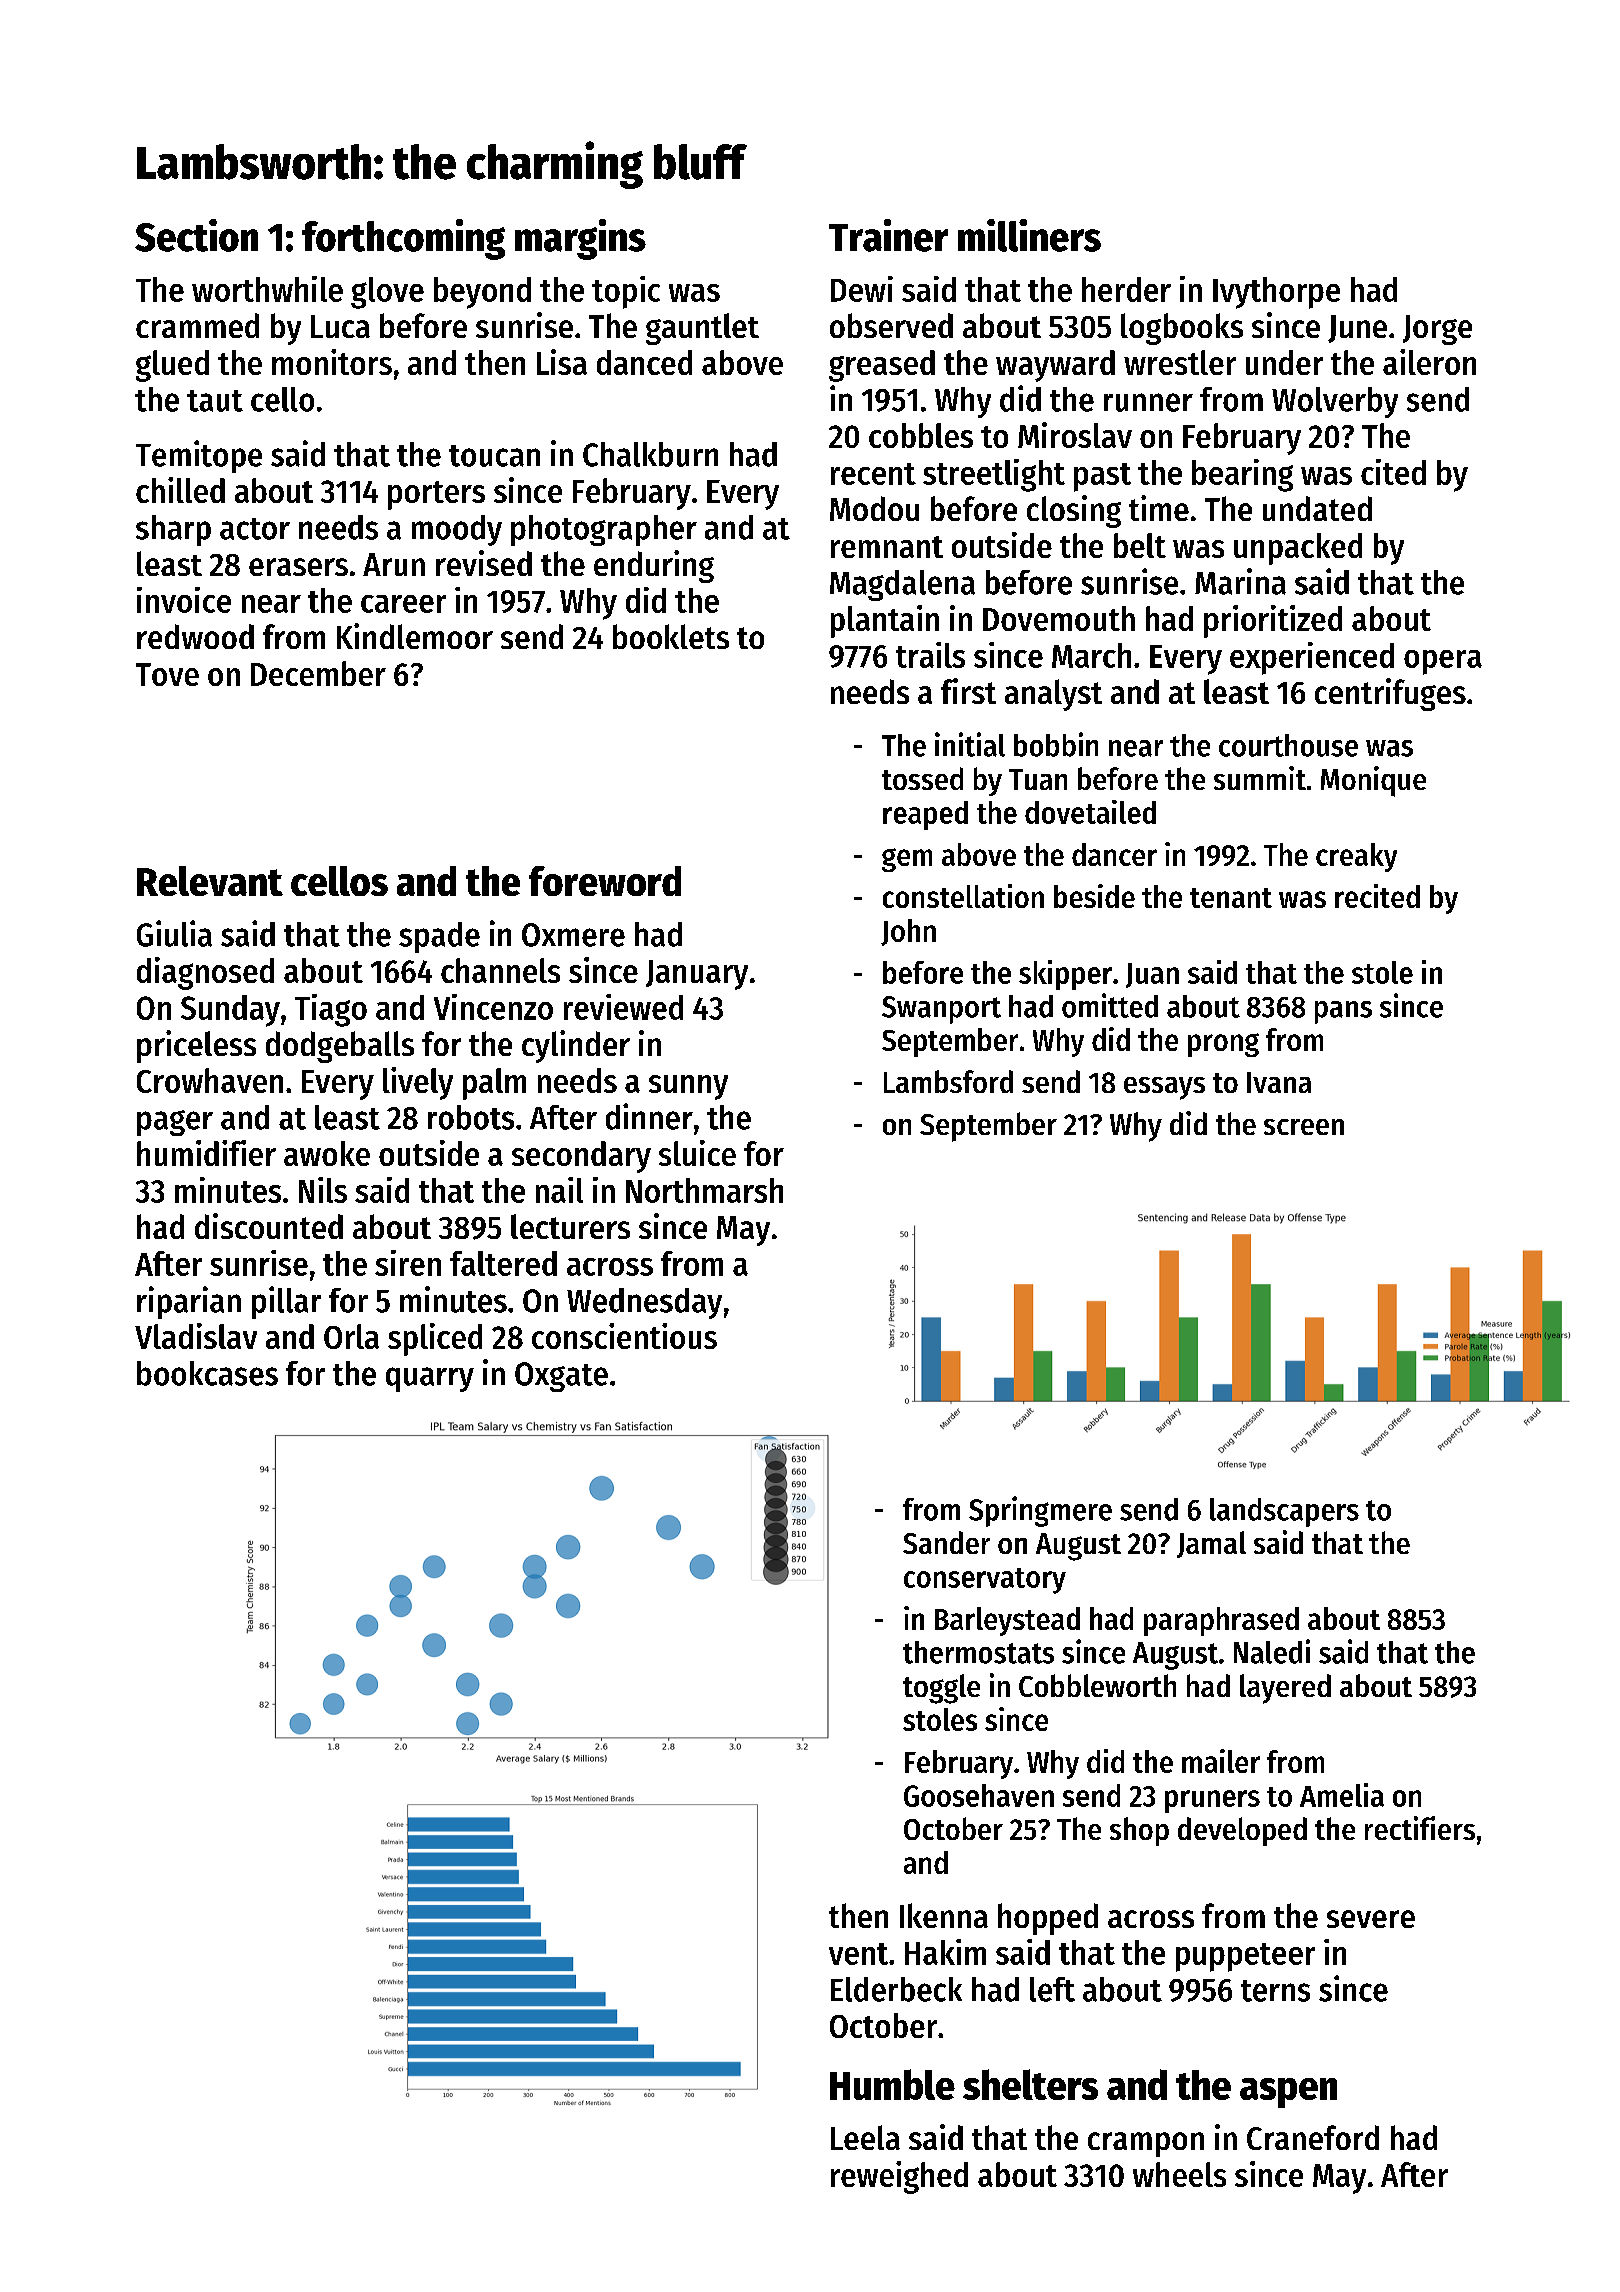 The height and width of the screenshot is (2292, 1620). What do you see at coordinates (1179, 2174) in the screenshot?
I see `wheels` at bounding box center [1179, 2174].
